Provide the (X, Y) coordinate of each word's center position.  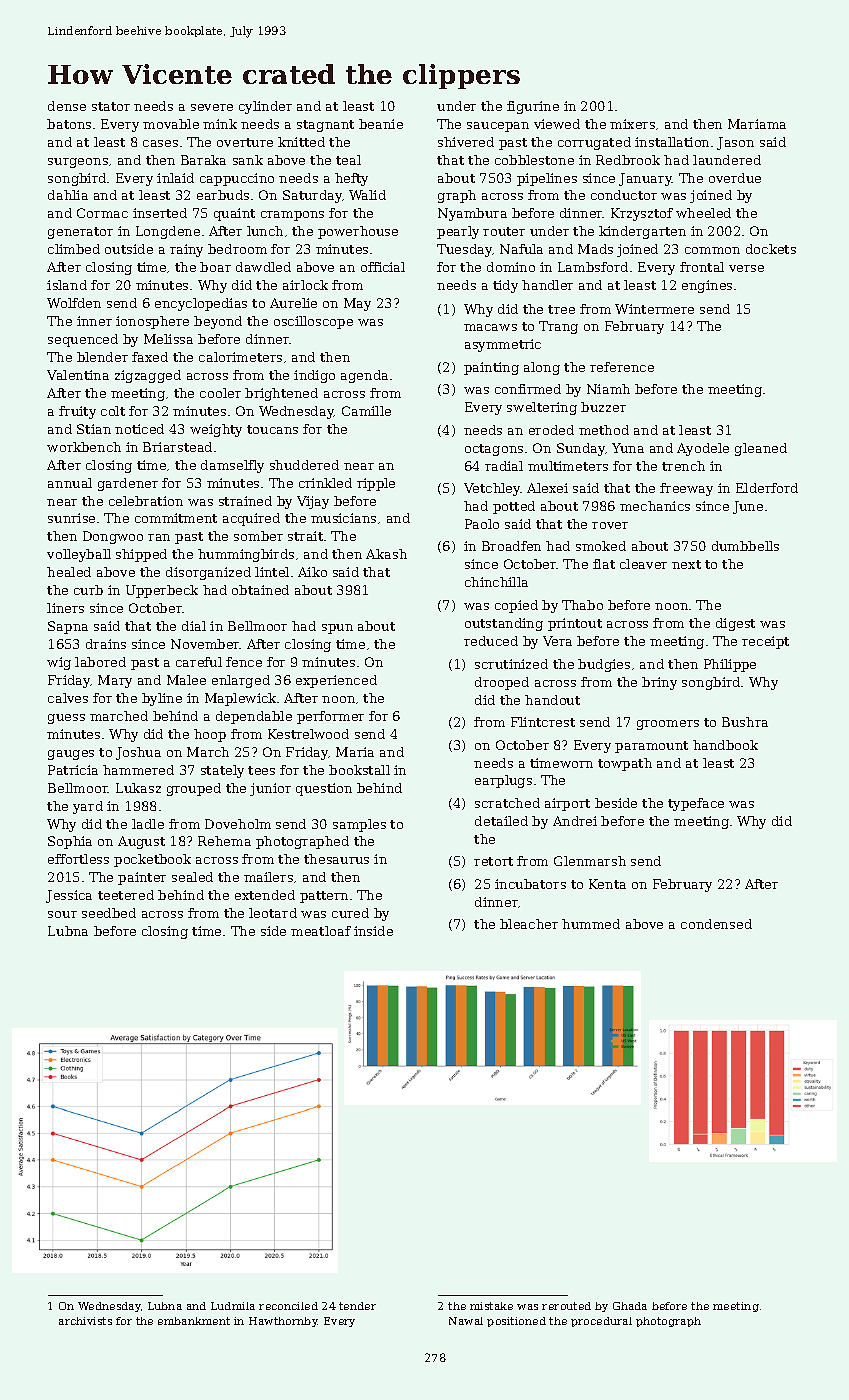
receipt (765, 642)
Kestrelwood (308, 734)
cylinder (265, 107)
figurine (533, 107)
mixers (632, 124)
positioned (516, 1322)
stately (222, 771)
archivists (85, 1321)
